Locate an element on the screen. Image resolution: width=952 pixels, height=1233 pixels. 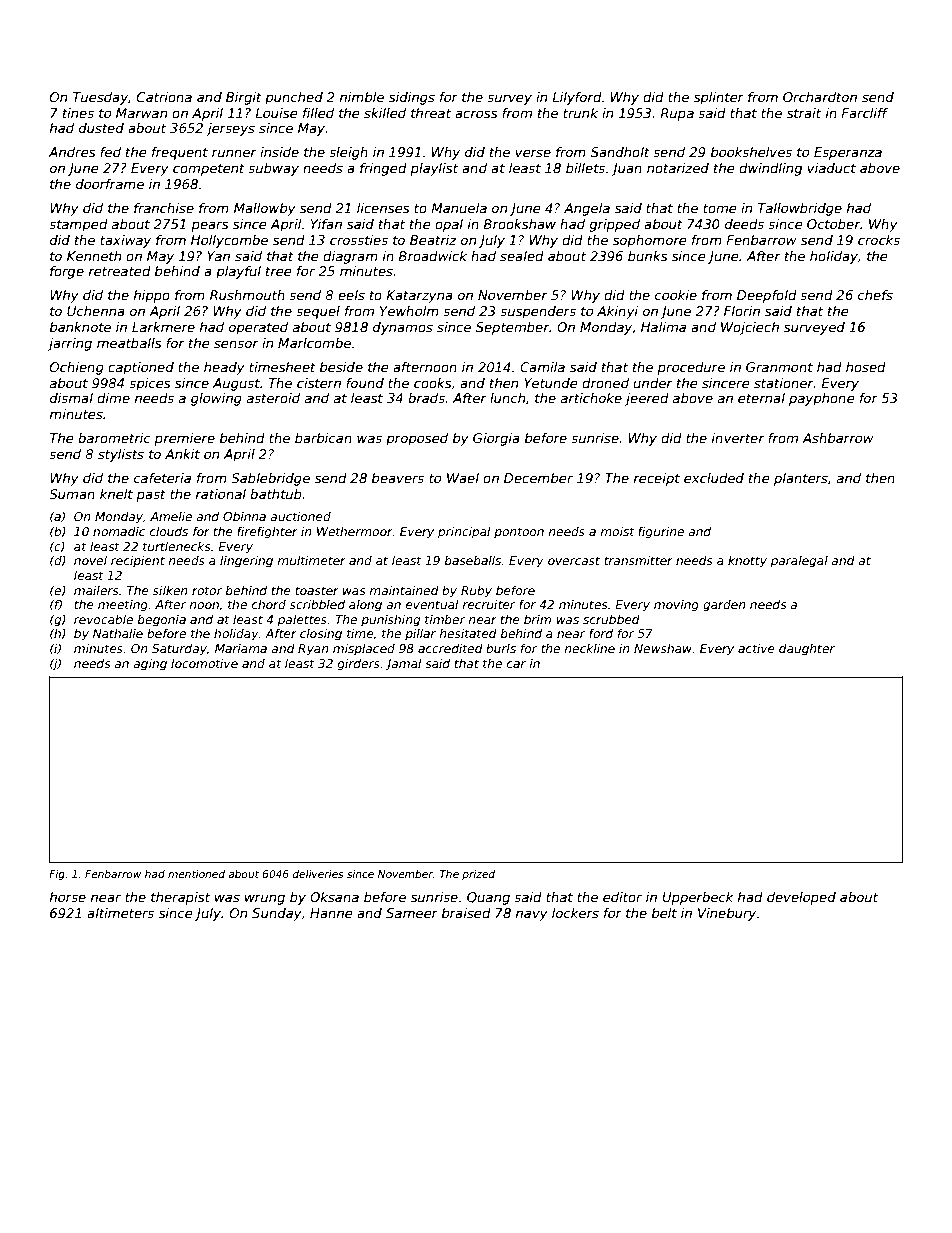
mentioned is located at coordinates (196, 874).
